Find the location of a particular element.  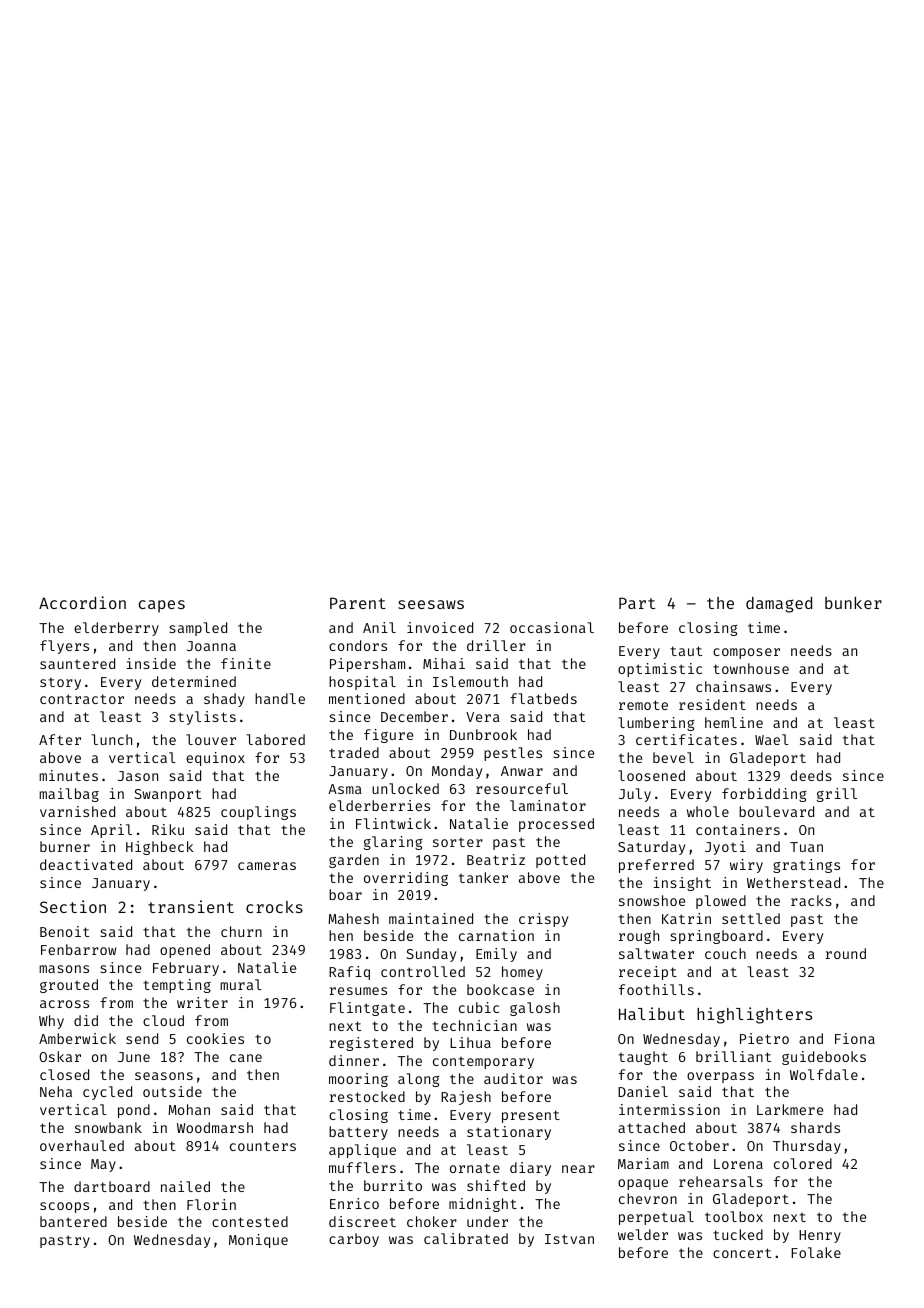

scoops is located at coordinates (64, 1207).
